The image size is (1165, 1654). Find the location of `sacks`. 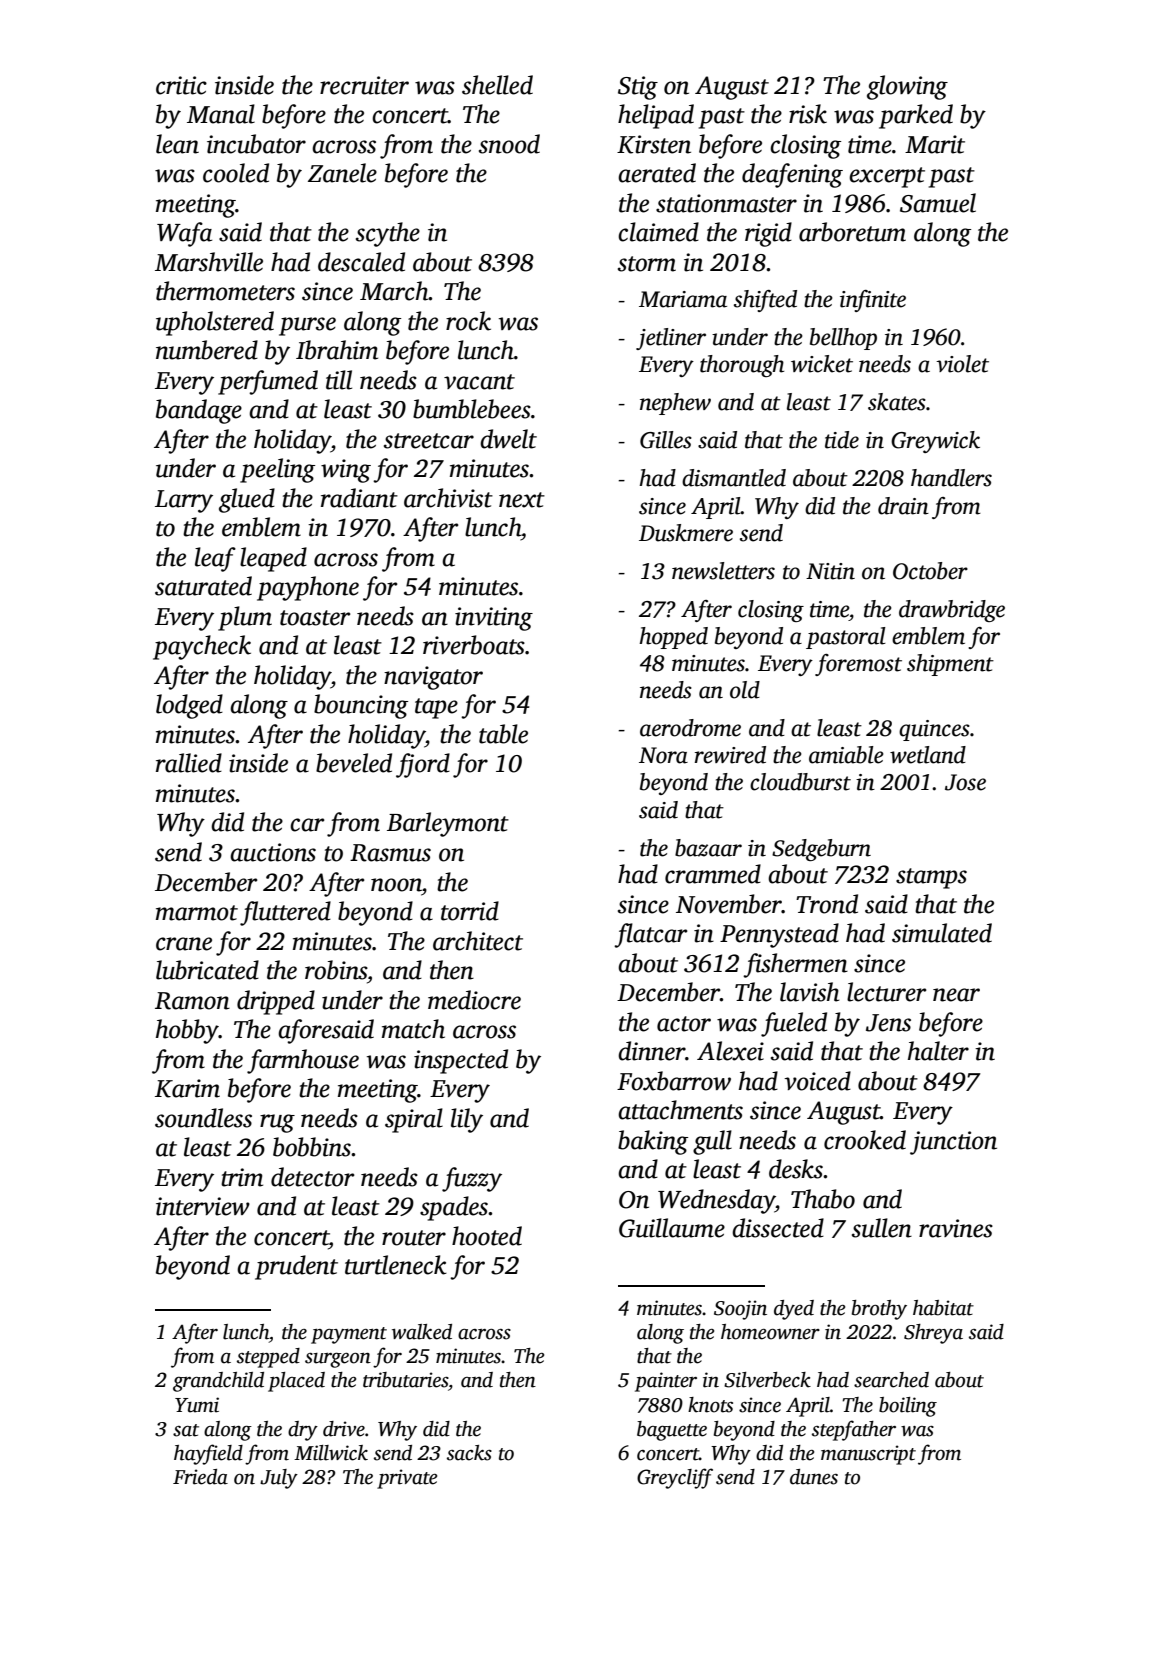

sacks is located at coordinates (469, 1453).
